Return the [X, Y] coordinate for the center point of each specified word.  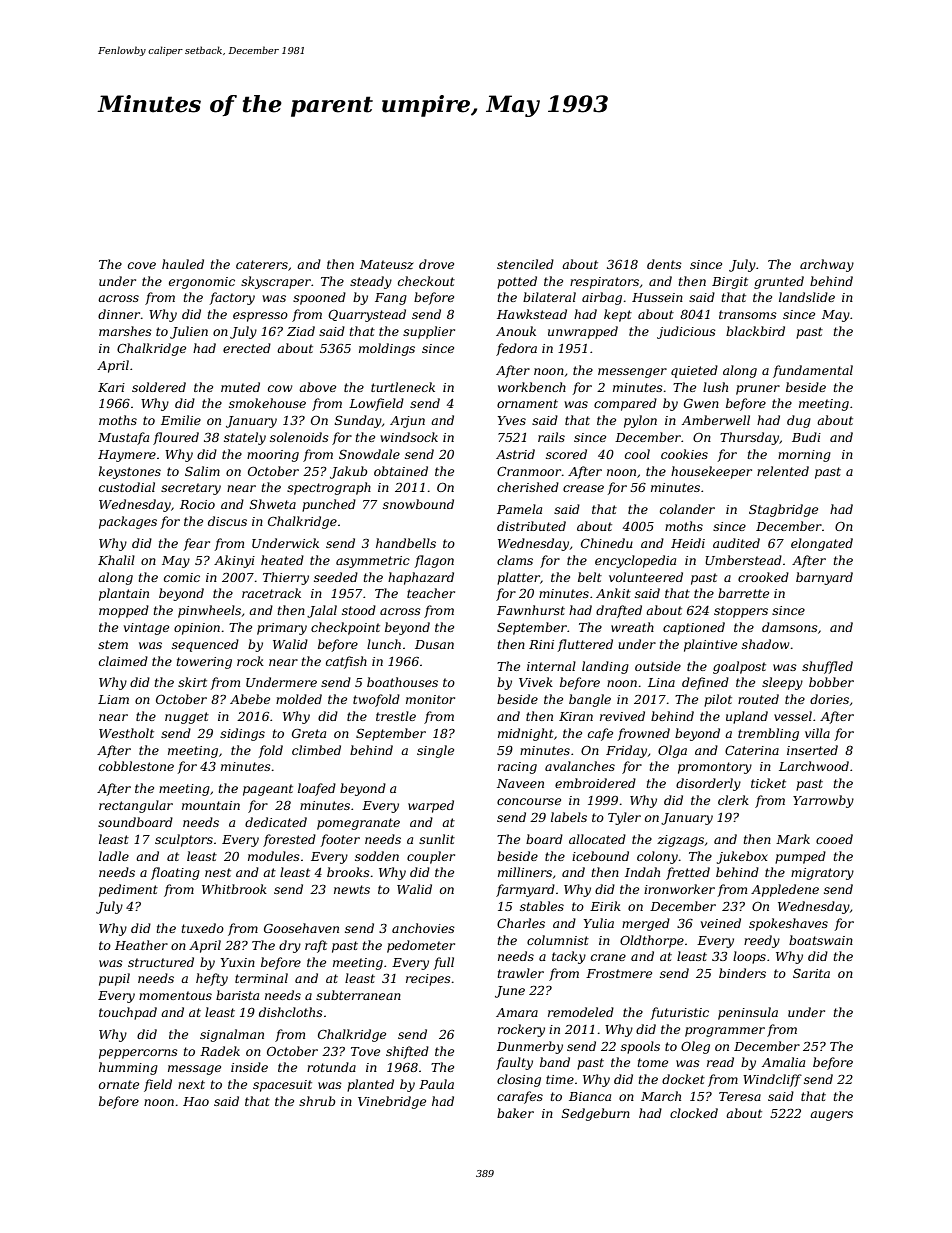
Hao [196, 1101]
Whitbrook [234, 889]
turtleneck [403, 387]
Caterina [752, 750]
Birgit [730, 283]
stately [245, 438]
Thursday [749, 438]
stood [359, 610]
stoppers [741, 612]
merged [646, 924]
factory [232, 298]
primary [282, 629]
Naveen [520, 783]
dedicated [276, 822]
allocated [597, 839]
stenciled [525, 264]
